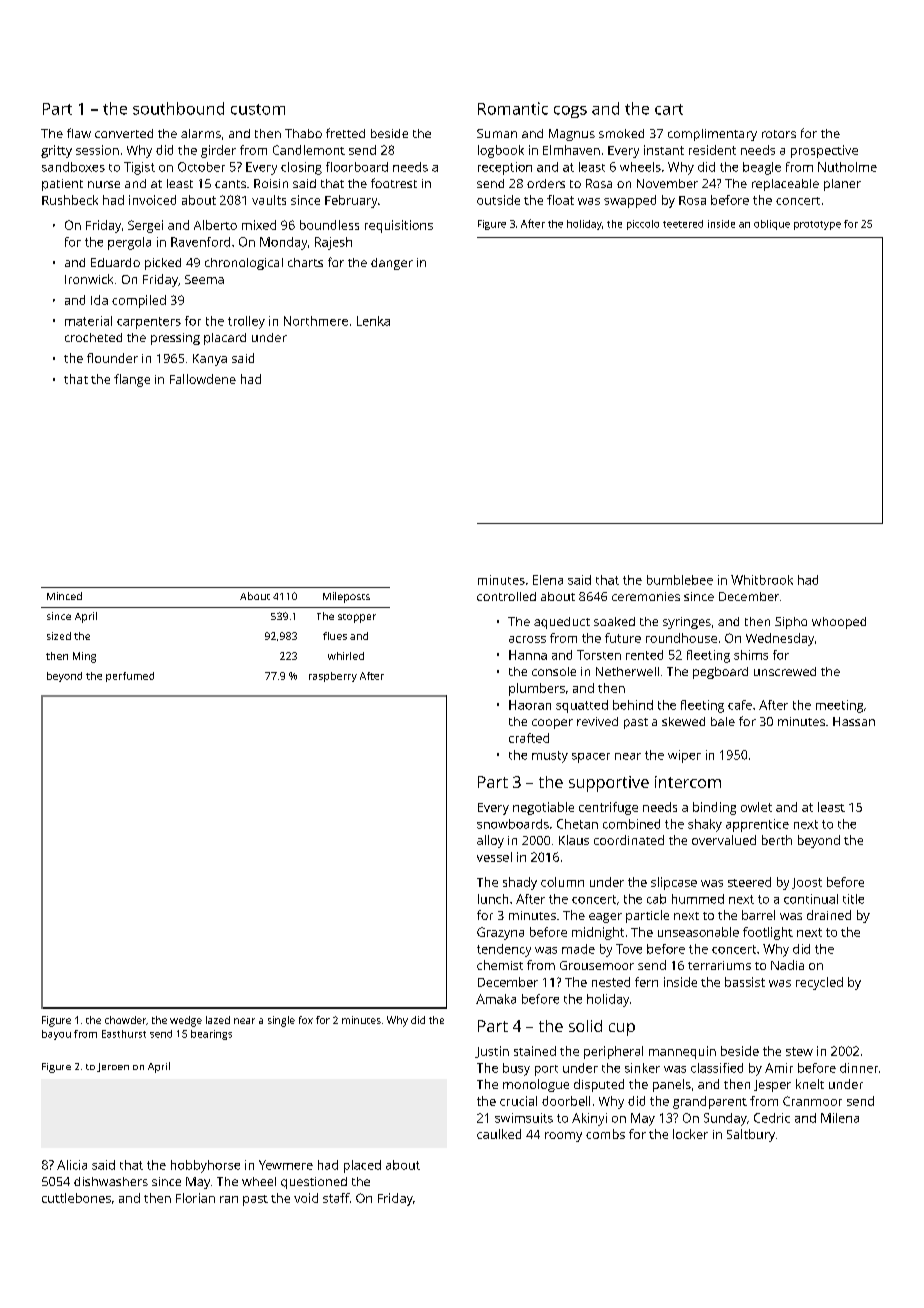 Image resolution: width=924 pixels, height=1308 pixels. I want to click on Minced, so click(64, 596).
